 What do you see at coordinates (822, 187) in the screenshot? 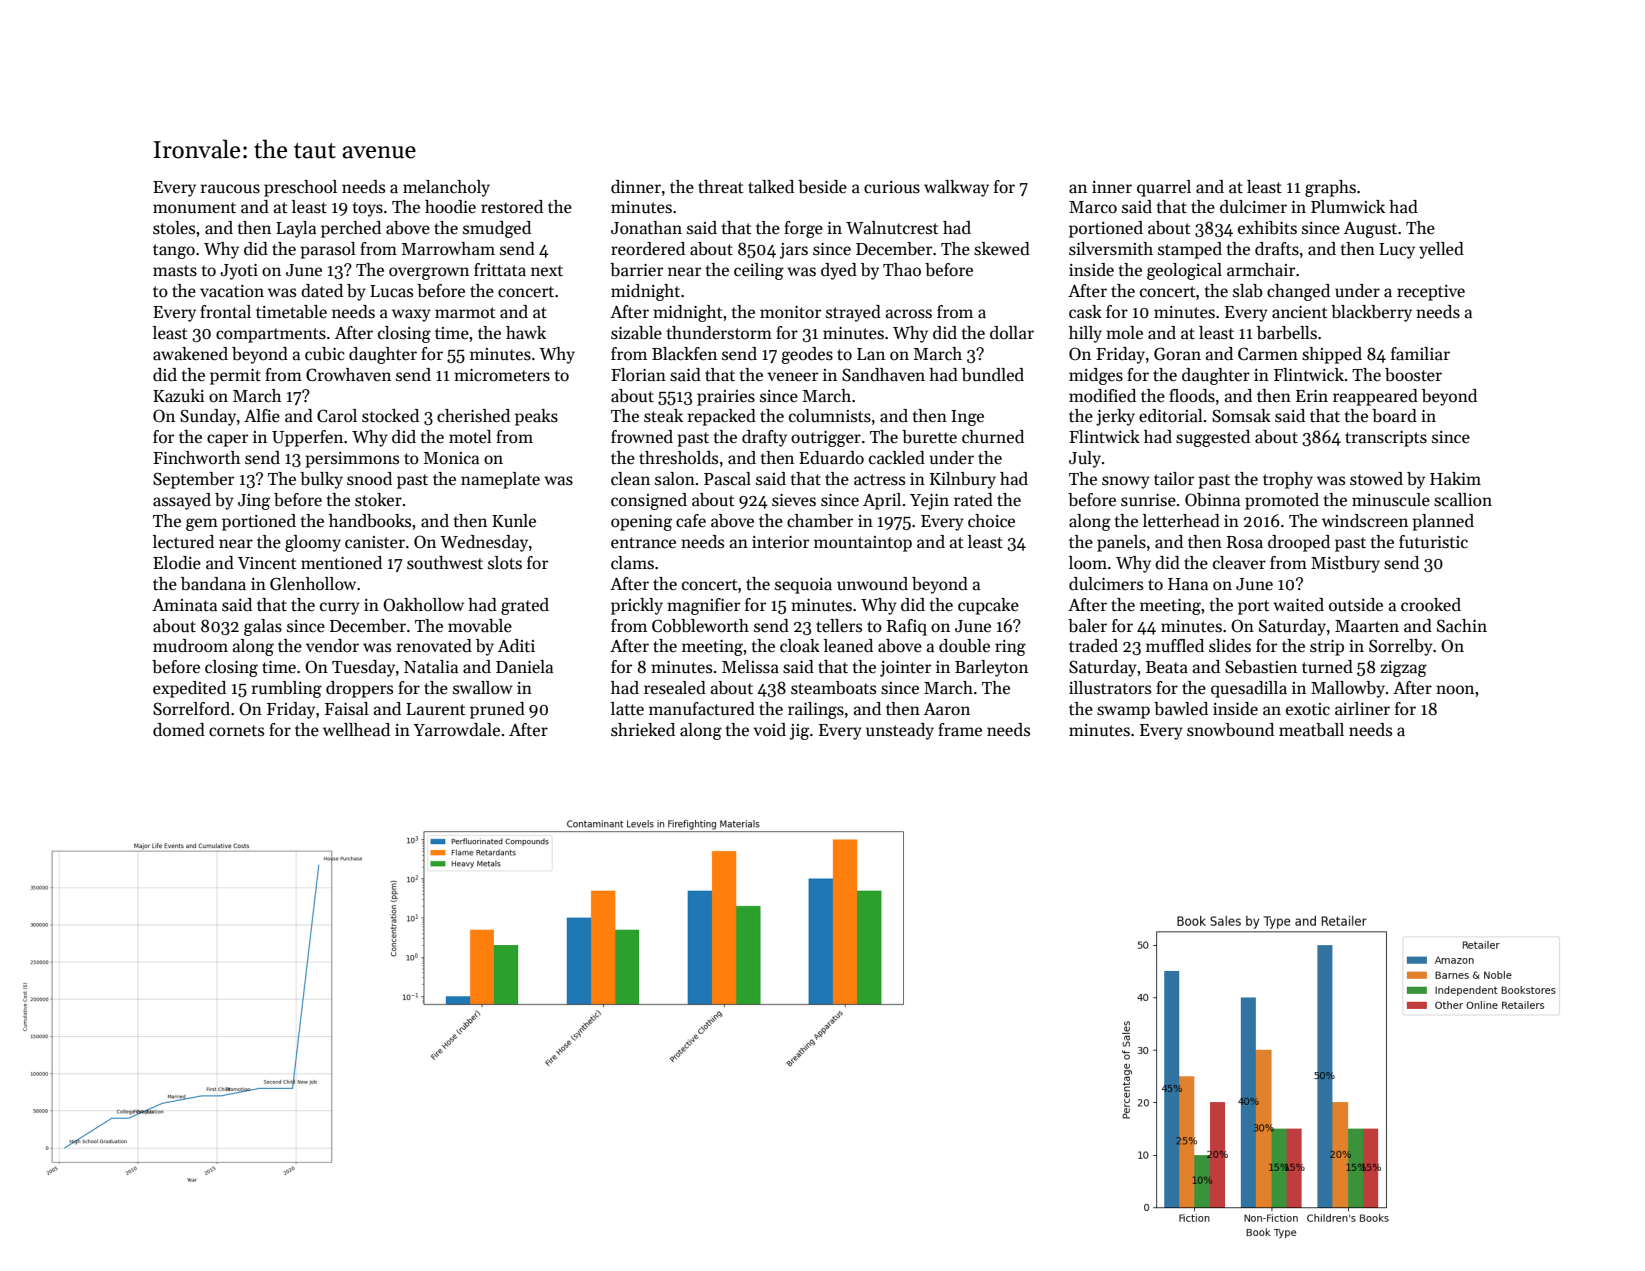
I see `beside` at bounding box center [822, 187].
